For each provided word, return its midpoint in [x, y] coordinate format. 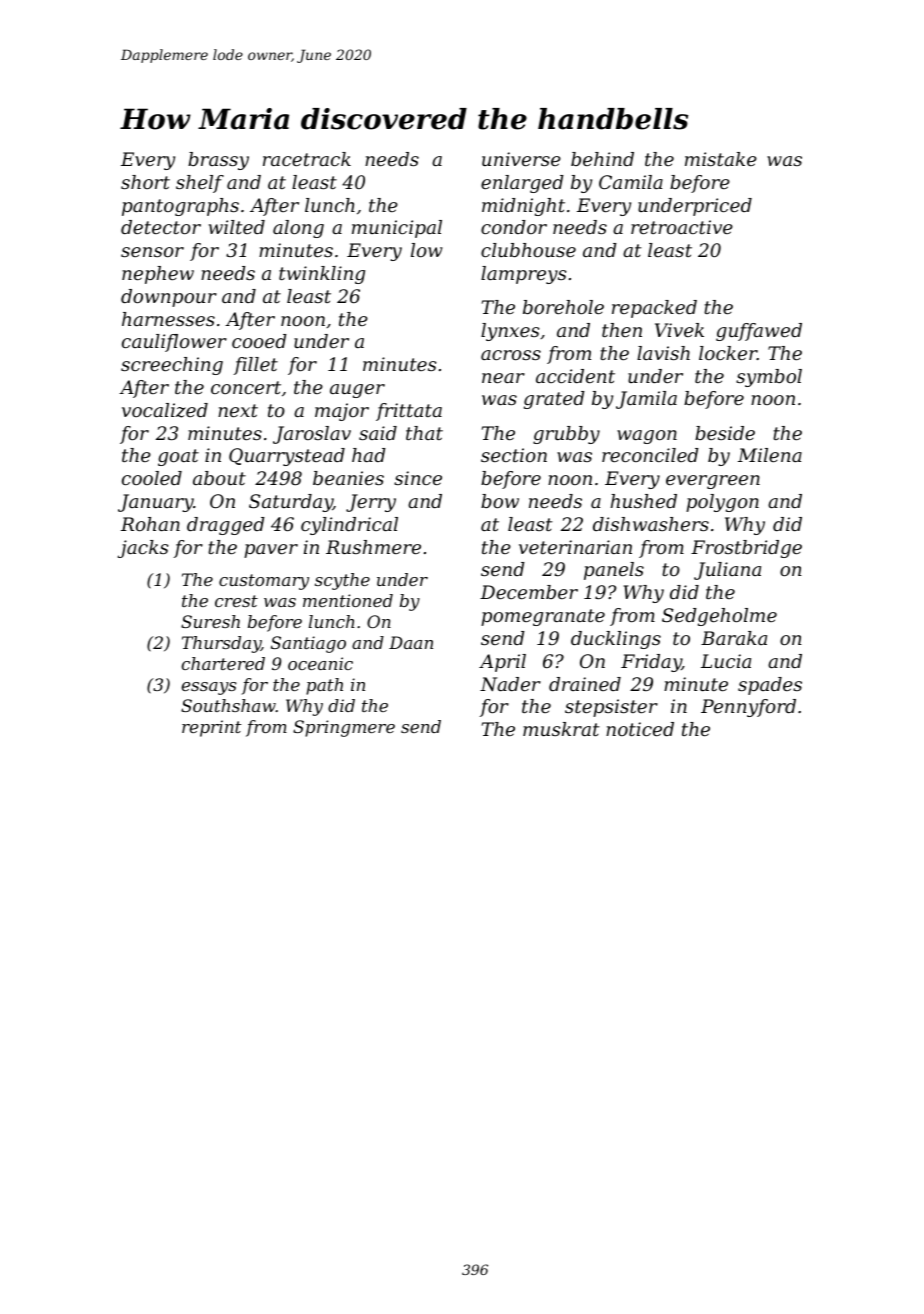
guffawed [759, 332]
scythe [342, 581]
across [511, 355]
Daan [411, 642]
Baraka [734, 638]
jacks [143, 549]
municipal [397, 229]
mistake [721, 159]
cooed [259, 341]
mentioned [348, 600]
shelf [200, 184]
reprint [212, 728]
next [238, 410]
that [424, 433]
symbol [769, 378]
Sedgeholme [719, 617]
